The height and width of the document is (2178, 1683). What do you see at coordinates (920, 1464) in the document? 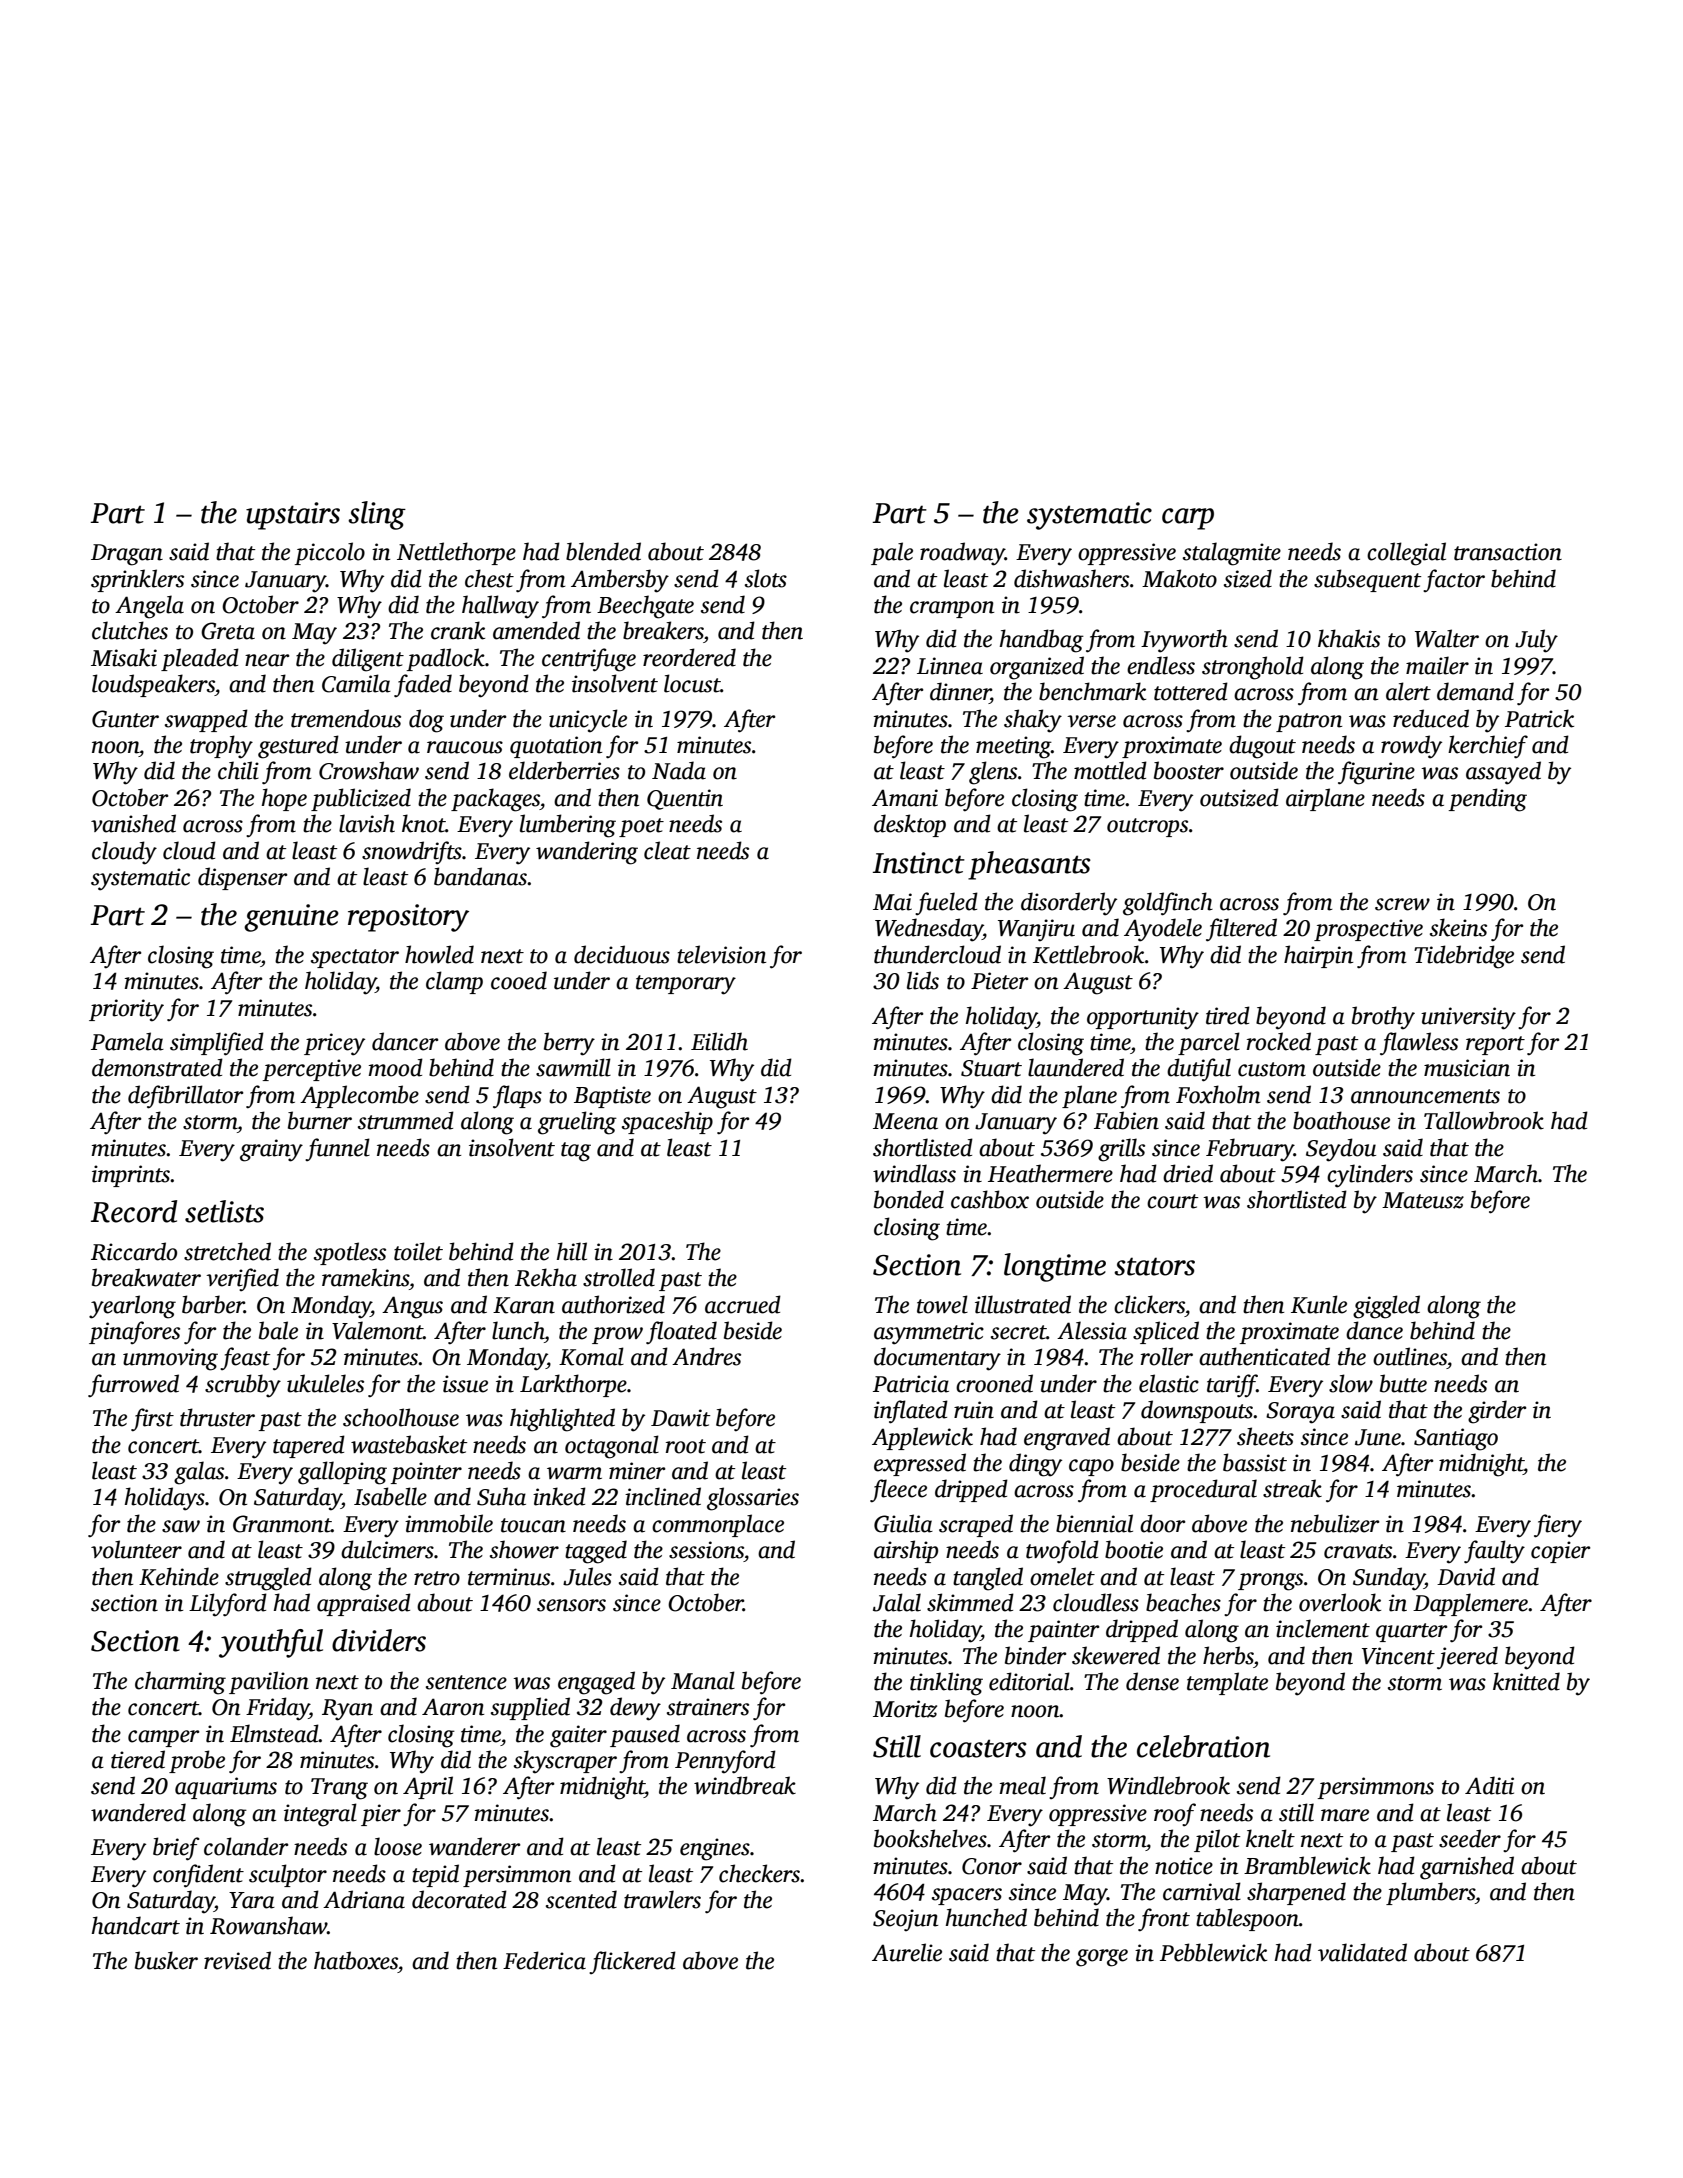
I see `expressed` at bounding box center [920, 1464].
